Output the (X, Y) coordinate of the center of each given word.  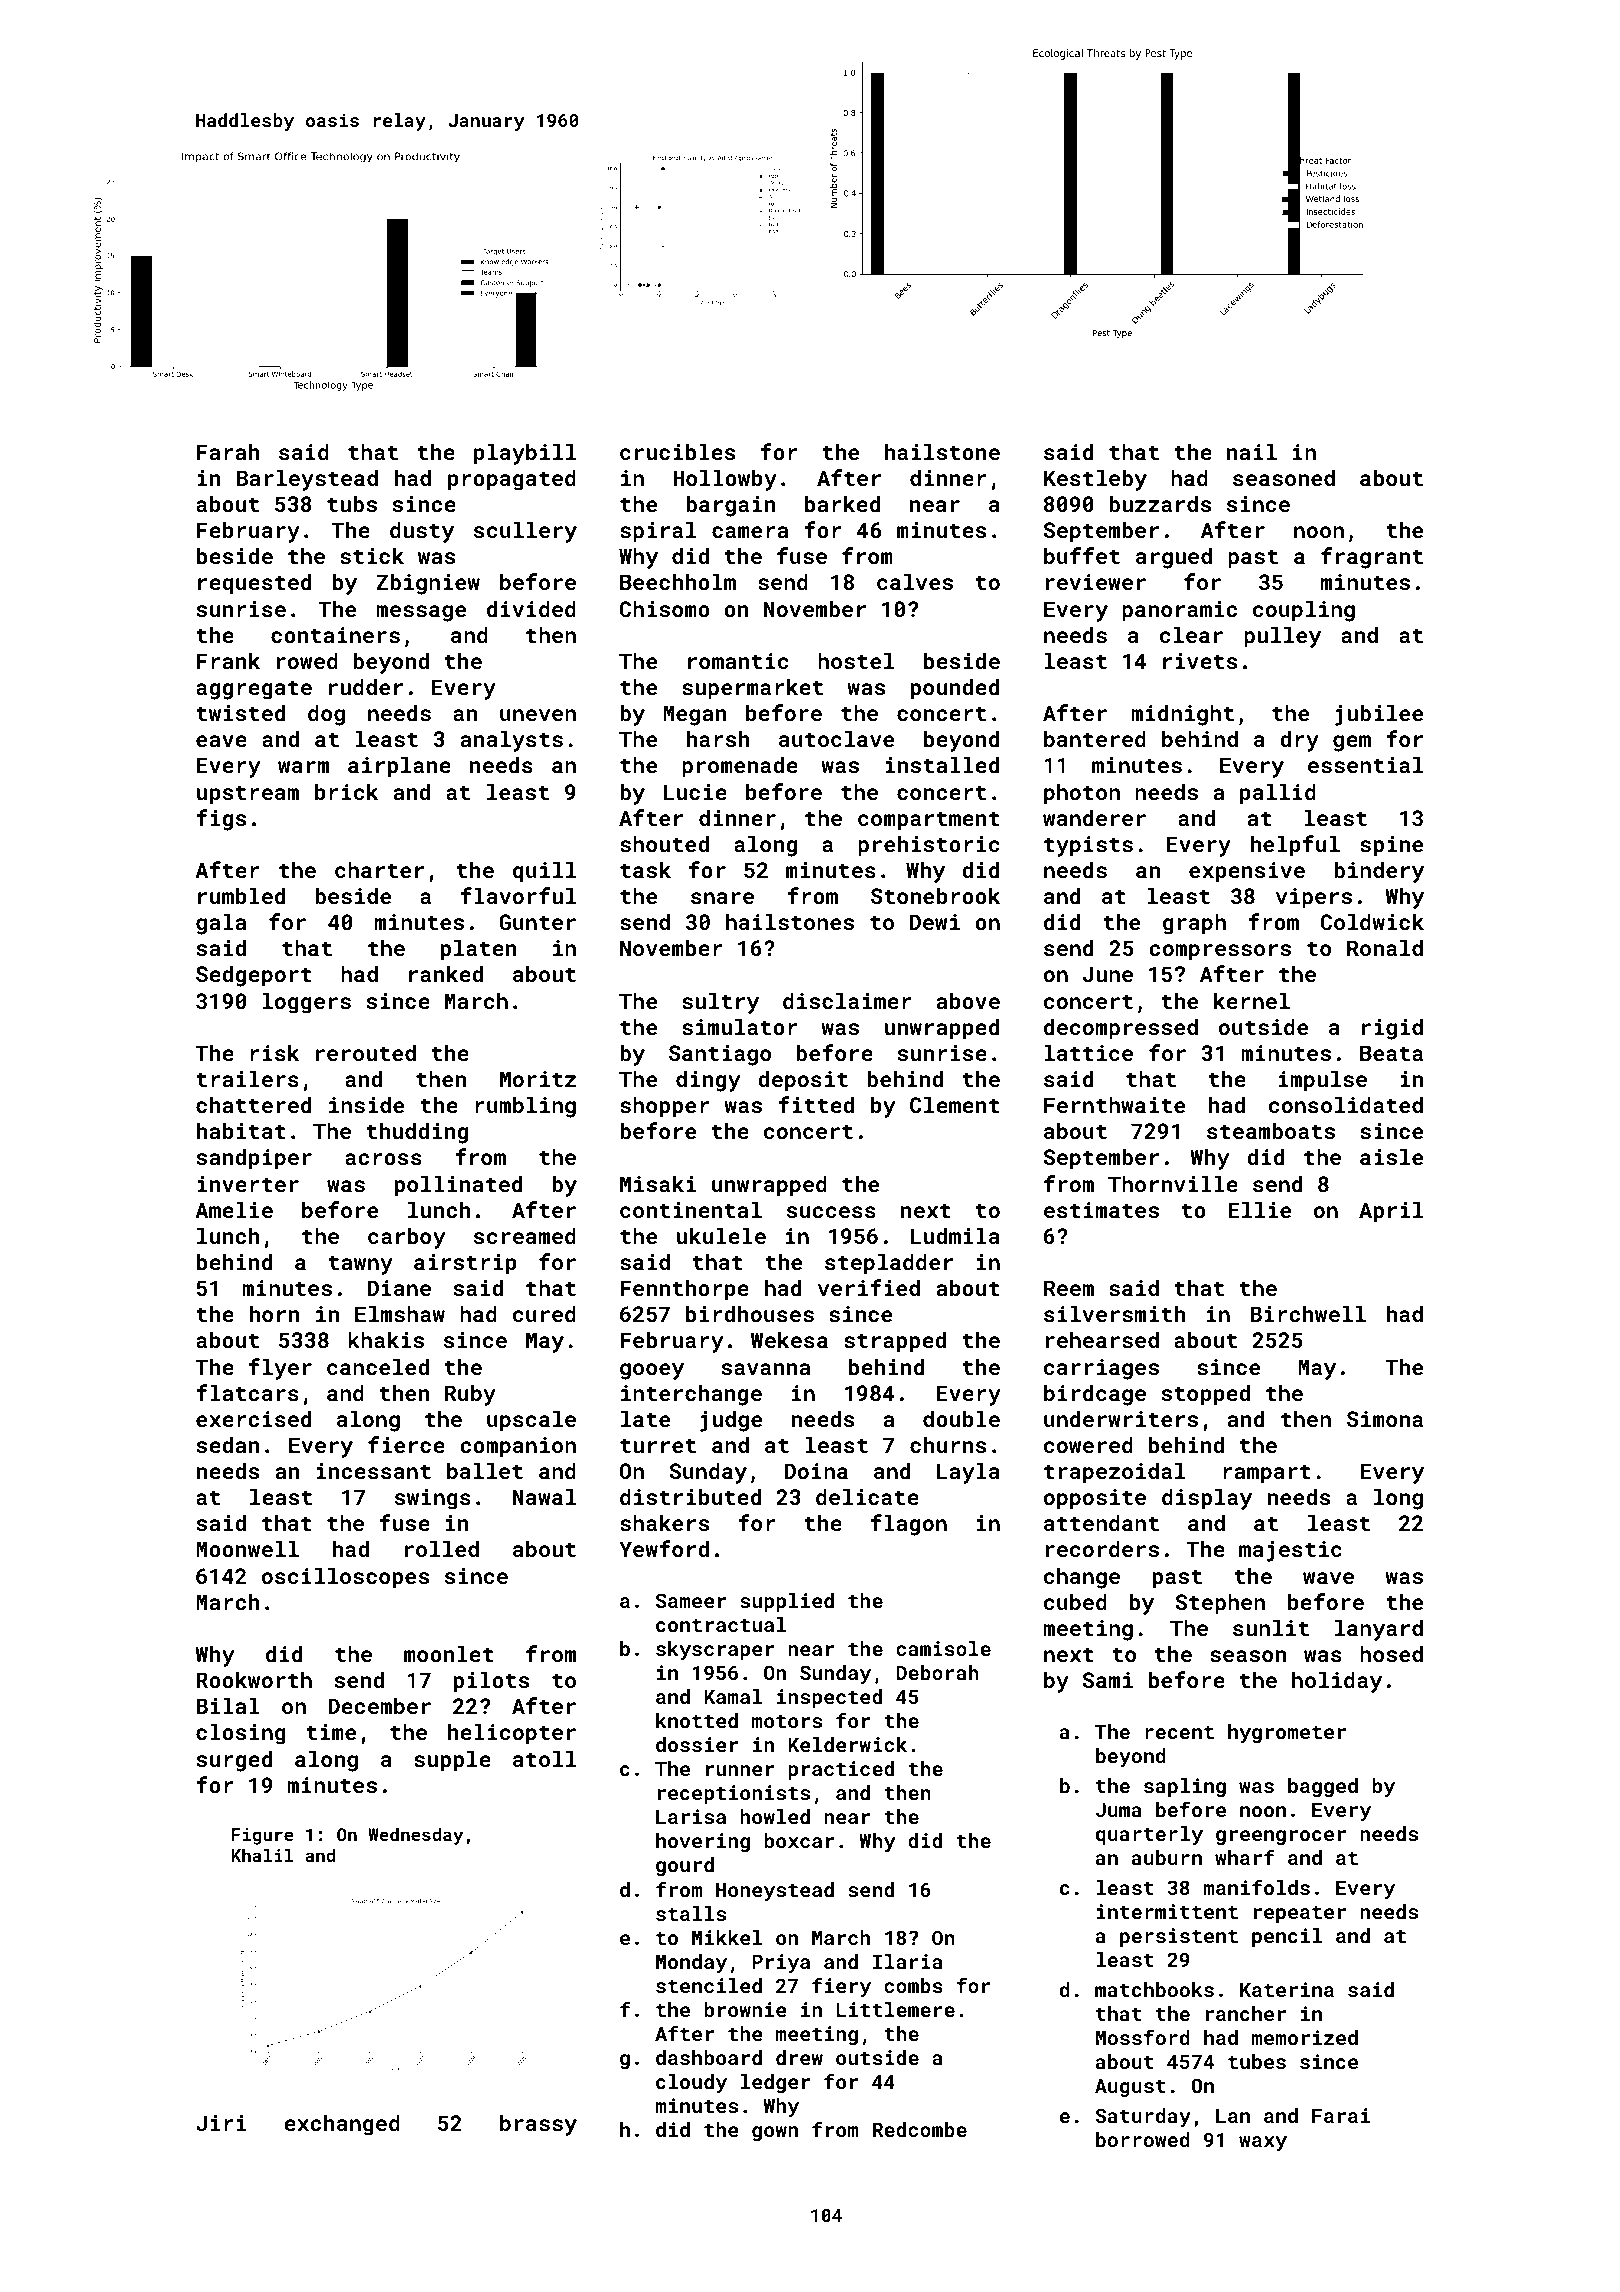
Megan (695, 715)
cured (544, 1313)
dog (326, 715)
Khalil (262, 1855)
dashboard (709, 2057)
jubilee (1379, 715)
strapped (895, 1342)
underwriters (1121, 1418)
